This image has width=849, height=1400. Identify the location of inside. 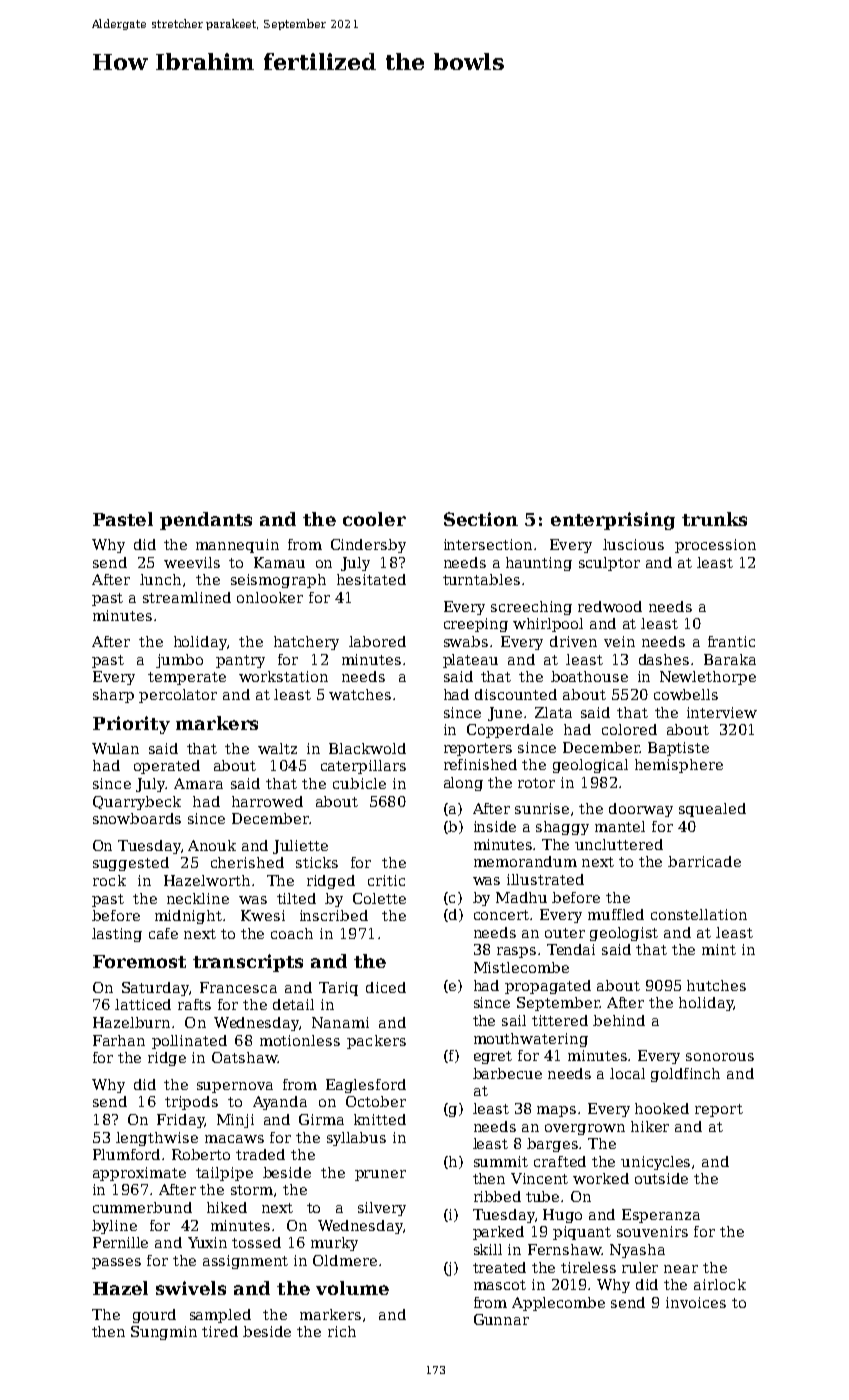
(495, 826).
